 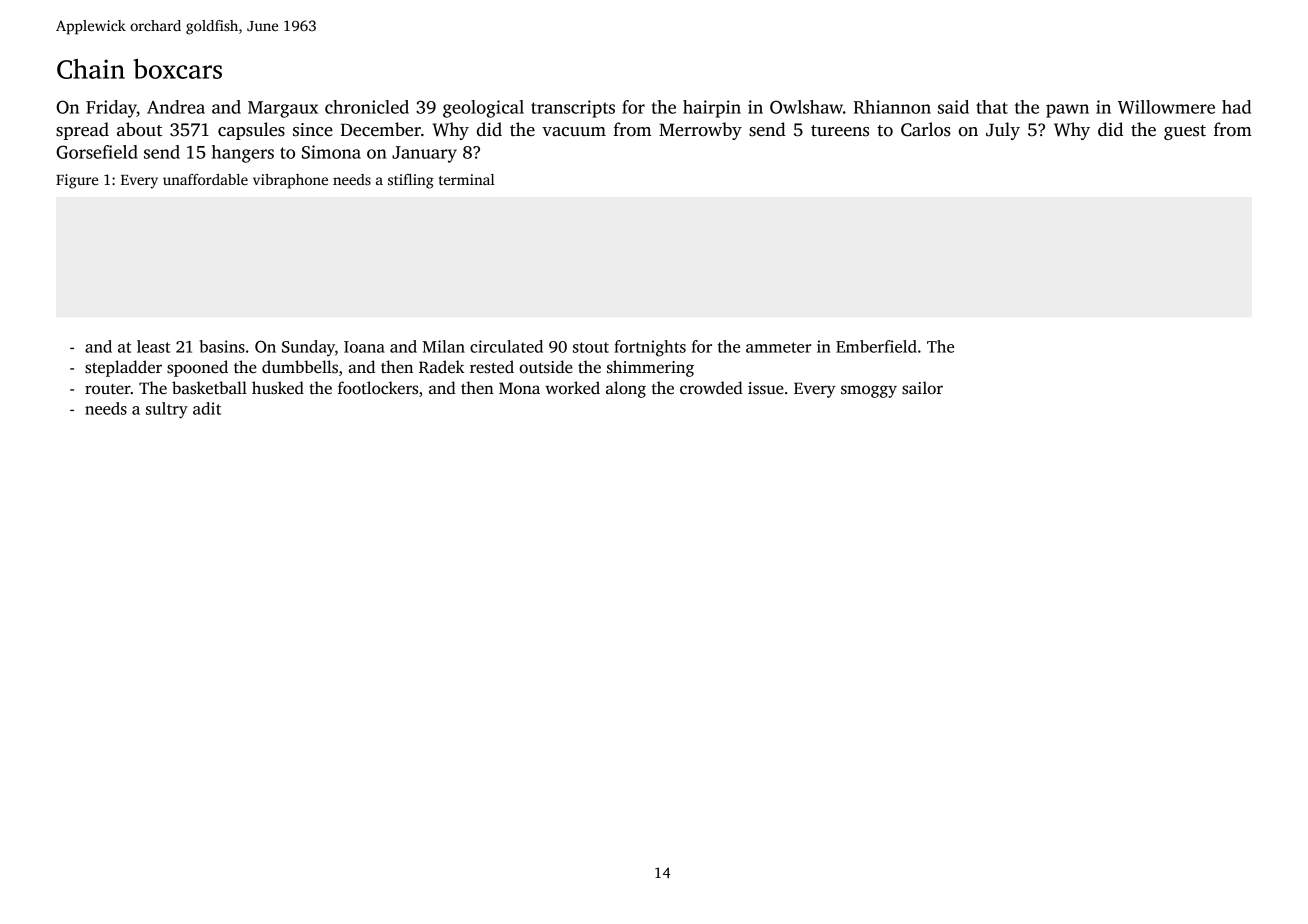 What do you see at coordinates (207, 408) in the screenshot?
I see `adit` at bounding box center [207, 408].
